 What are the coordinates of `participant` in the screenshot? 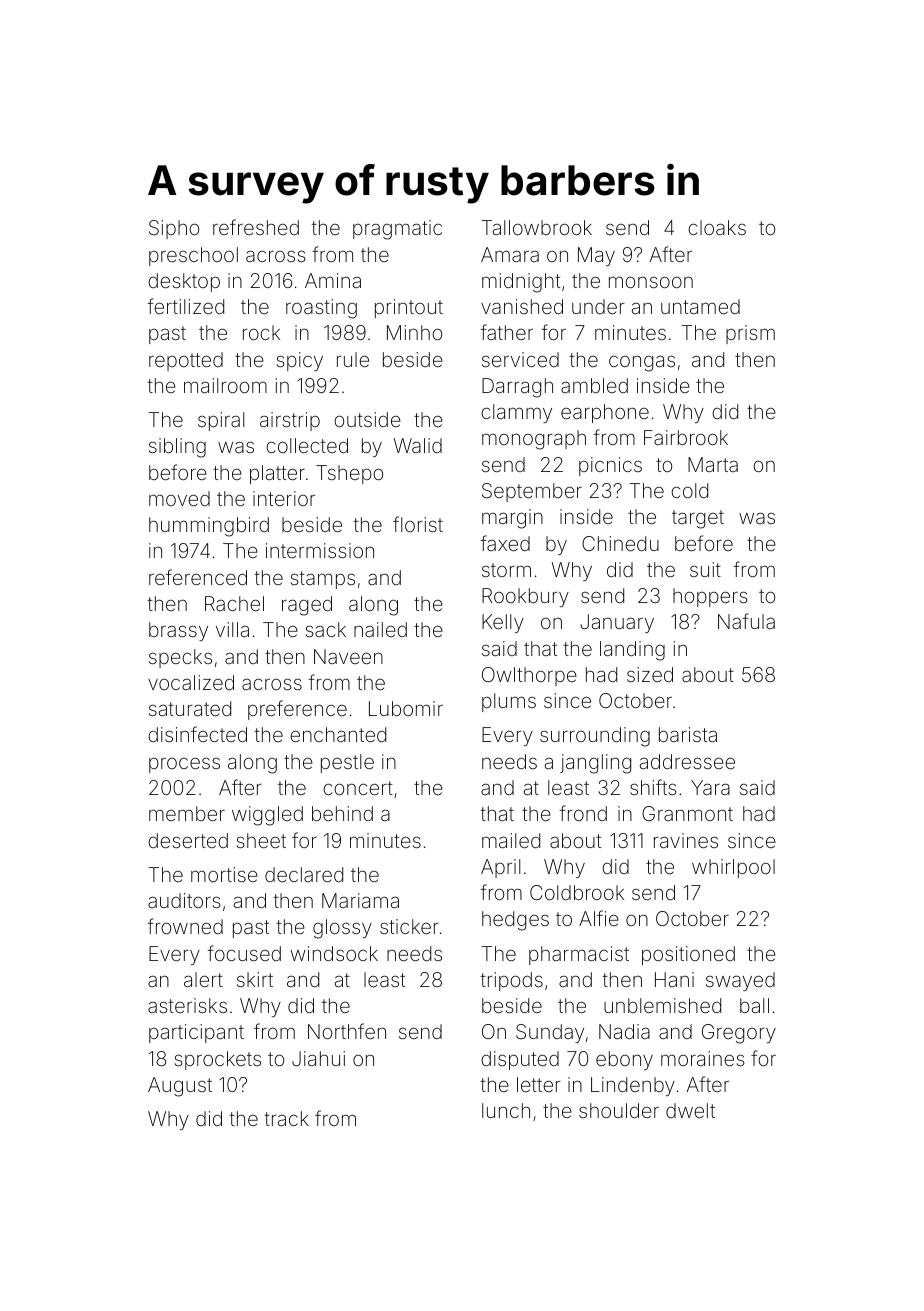 It's located at (196, 1033).
